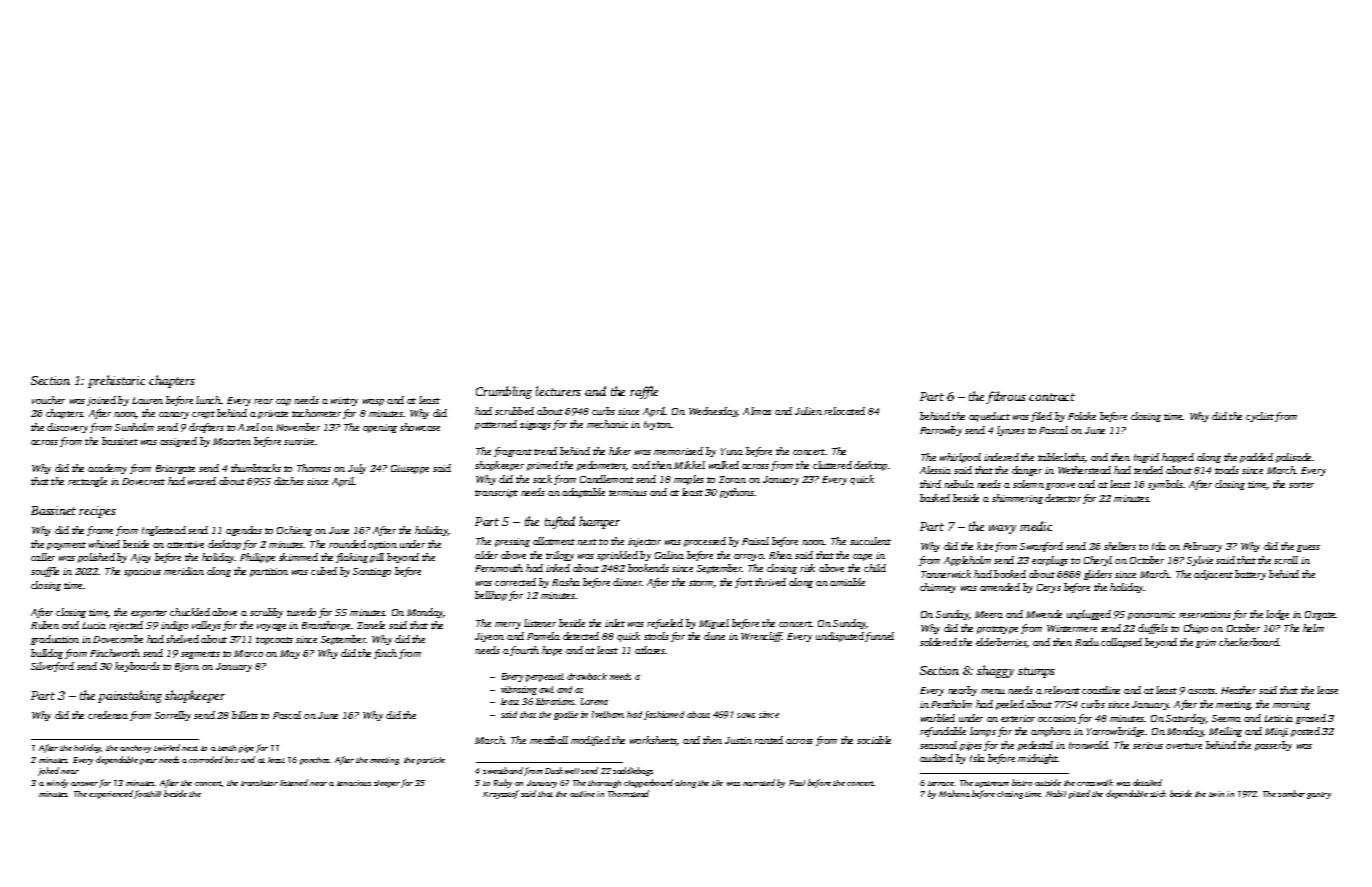 This document has width=1372, height=887. I want to click on Maarten, so click(232, 441).
